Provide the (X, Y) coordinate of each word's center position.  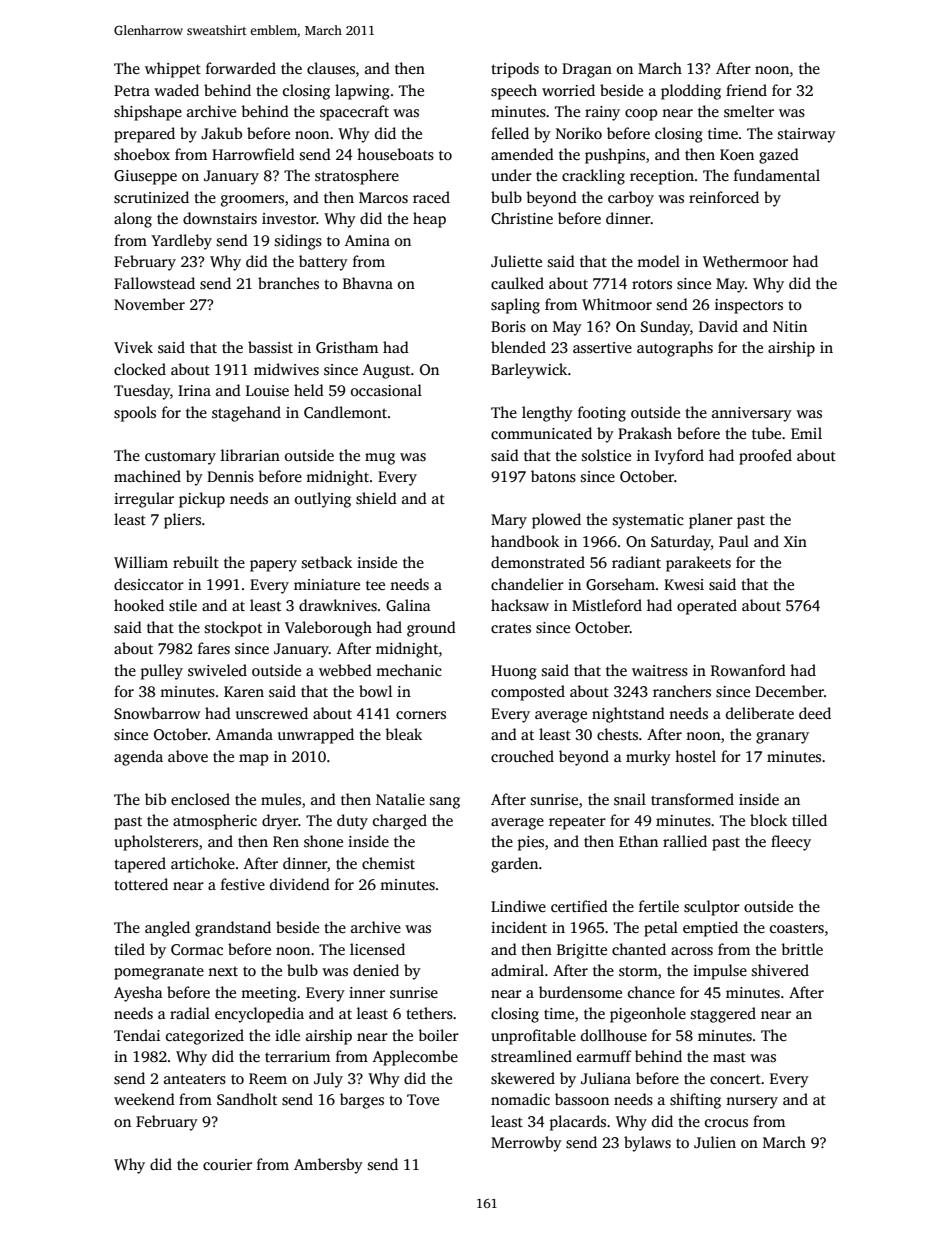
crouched (522, 756)
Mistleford (607, 605)
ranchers (682, 691)
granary (782, 738)
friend (746, 90)
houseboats (395, 154)
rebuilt (196, 562)
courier (227, 1164)
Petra (132, 90)
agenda (138, 758)
